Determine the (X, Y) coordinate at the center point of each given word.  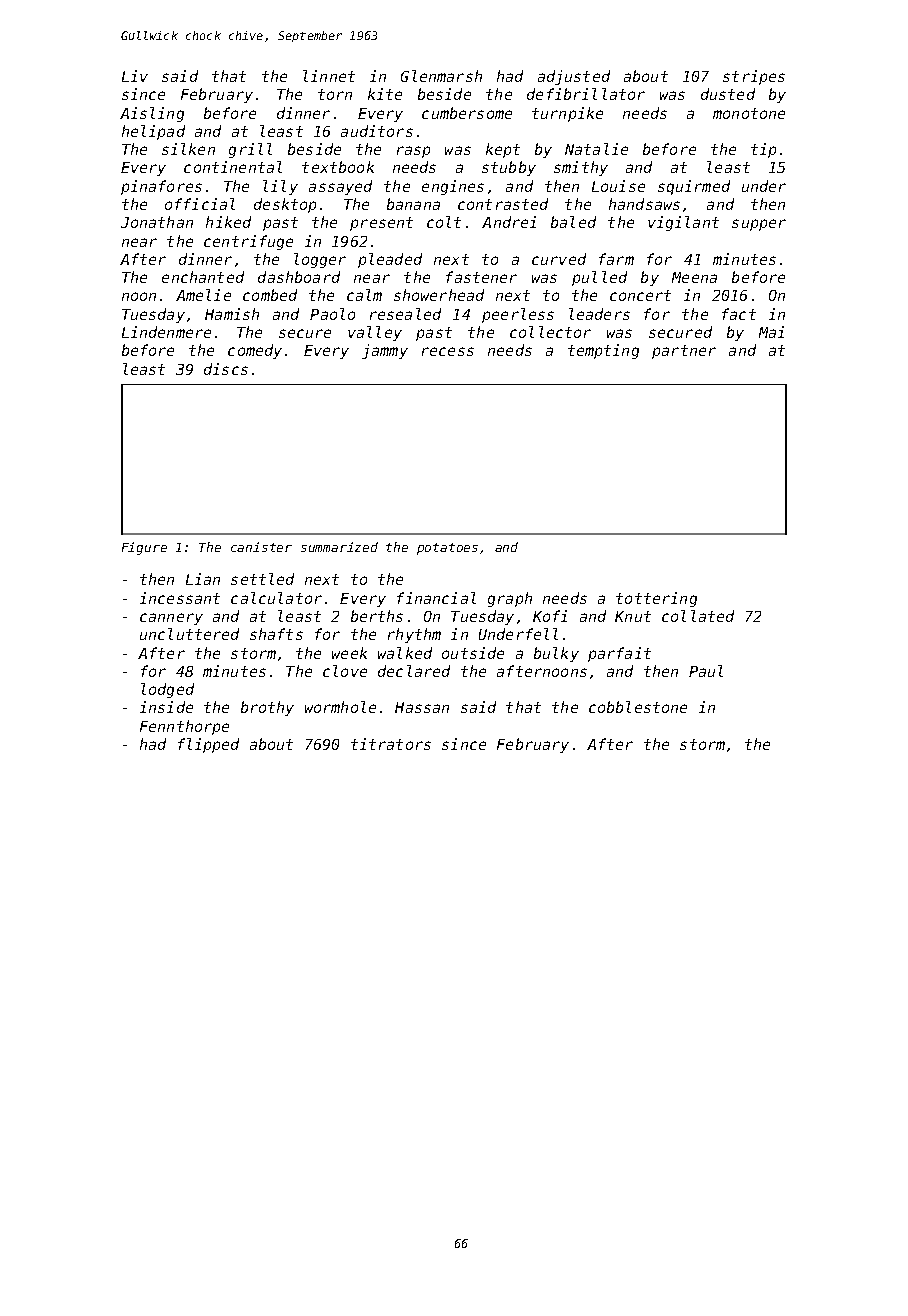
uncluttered (189, 634)
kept (503, 150)
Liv (135, 76)
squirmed (694, 187)
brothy (267, 708)
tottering (656, 599)
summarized (339, 547)
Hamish (232, 314)
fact (739, 314)
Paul (706, 671)
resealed (405, 314)
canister (261, 547)
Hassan (422, 707)
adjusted (574, 77)
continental (233, 167)
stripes (754, 77)
